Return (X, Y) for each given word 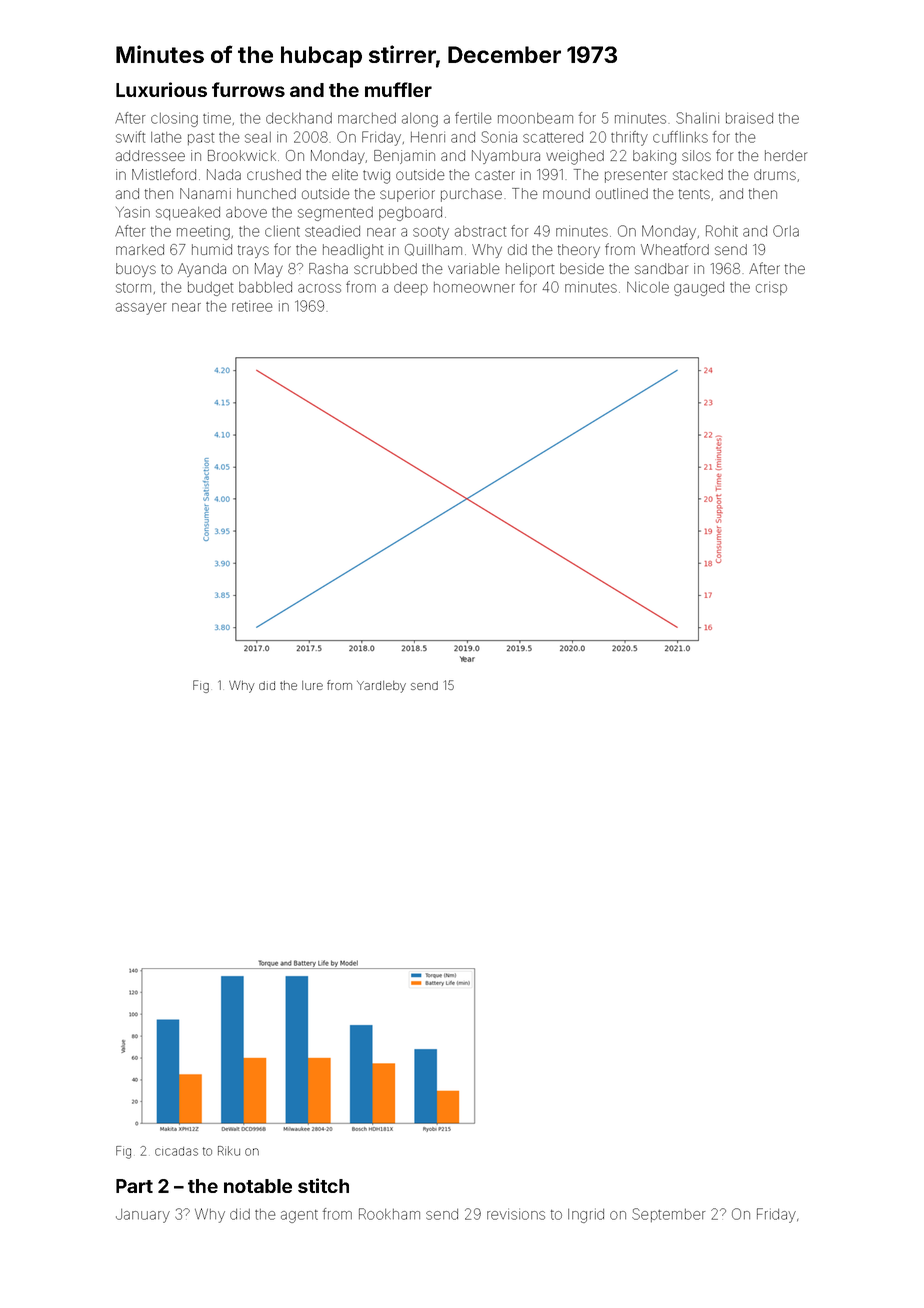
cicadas (176, 1151)
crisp (771, 288)
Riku (229, 1151)
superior (407, 195)
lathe (166, 137)
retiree (252, 306)
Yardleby (381, 687)
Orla (786, 231)
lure (312, 685)
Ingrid (586, 1215)
